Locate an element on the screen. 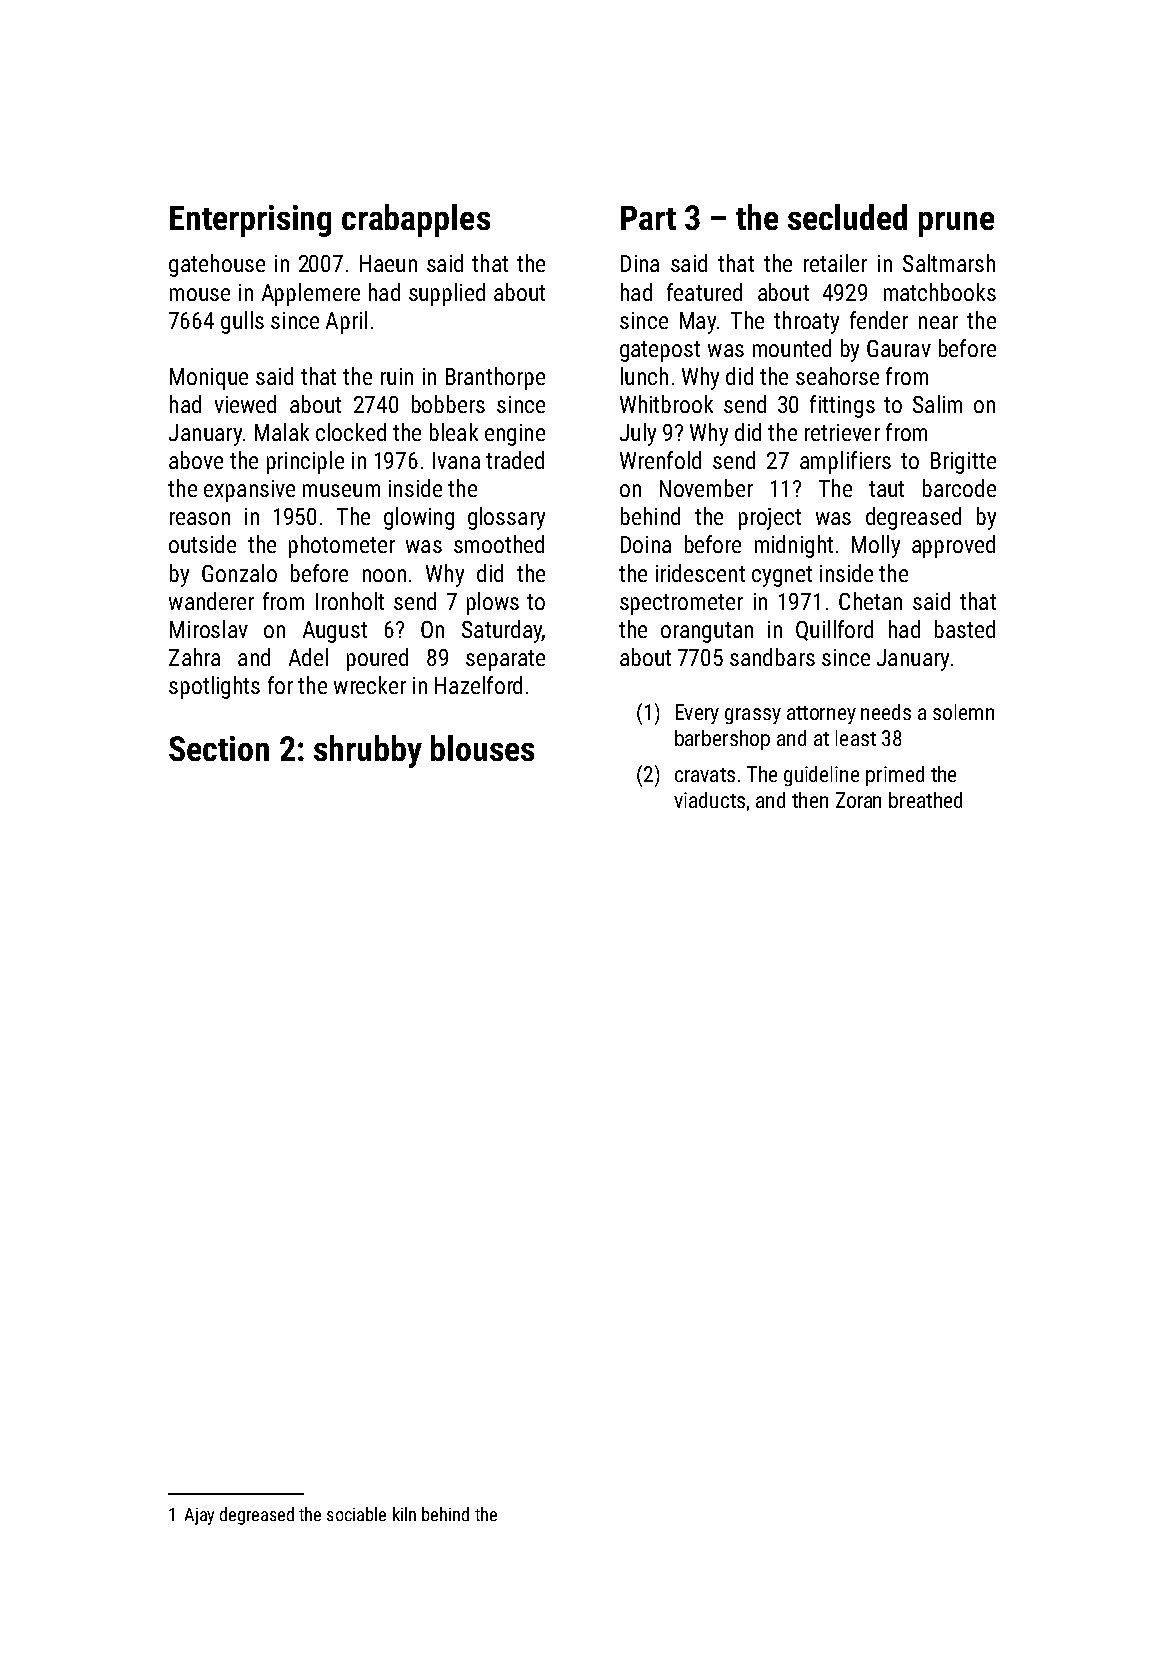 This screenshot has width=1165, height=1654. kiln is located at coordinates (404, 1514).
